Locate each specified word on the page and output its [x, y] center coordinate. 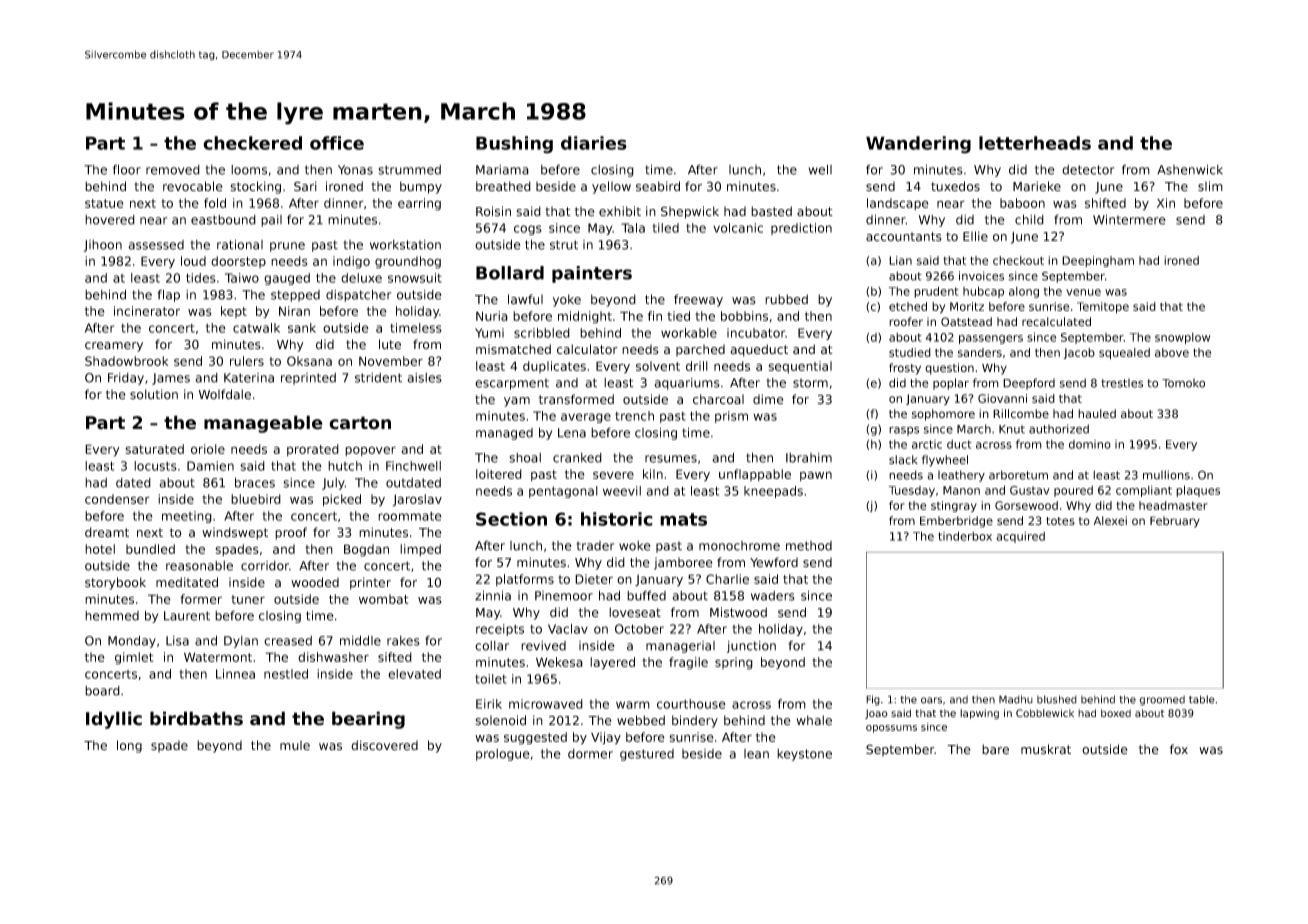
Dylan [241, 642]
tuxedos [955, 186]
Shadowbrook [126, 361]
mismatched [513, 349]
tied [678, 316]
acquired [1020, 537]
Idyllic [114, 720]
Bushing [514, 145]
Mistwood [738, 612]
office [337, 143]
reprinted [308, 379]
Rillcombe [1021, 413]
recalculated [1056, 322]
